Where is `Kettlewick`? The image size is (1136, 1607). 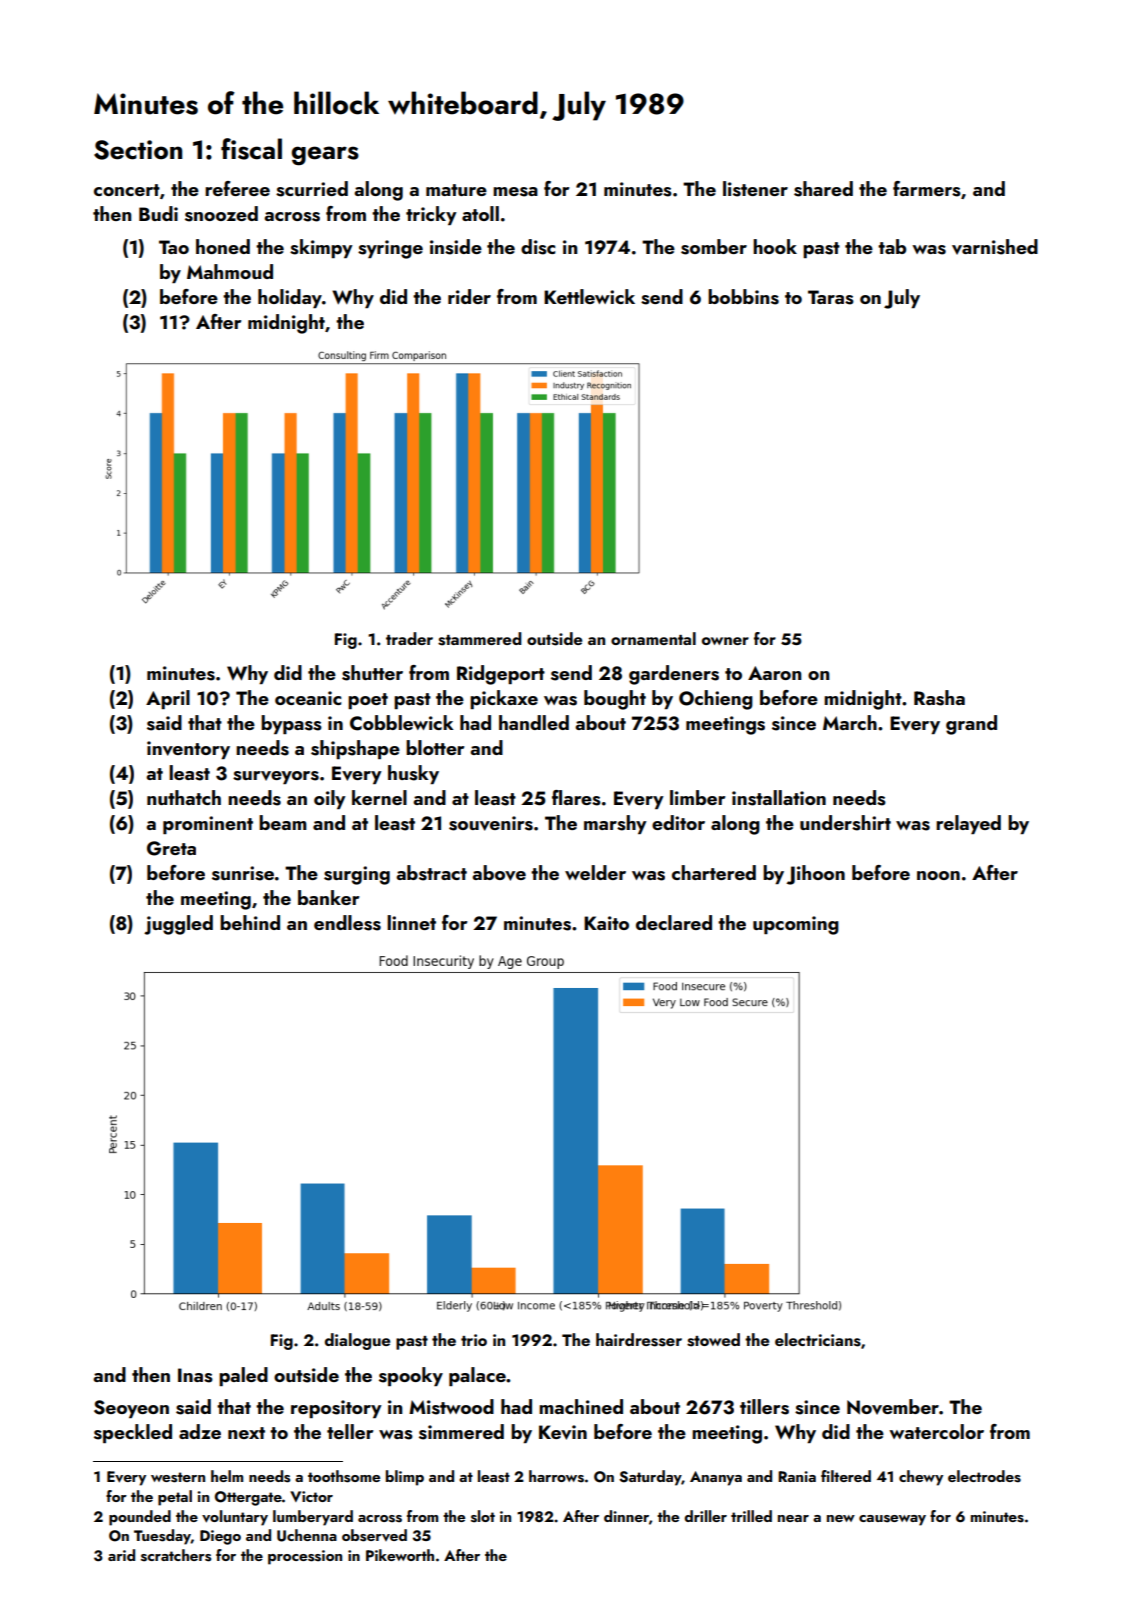 Kettlewick is located at coordinates (589, 296).
